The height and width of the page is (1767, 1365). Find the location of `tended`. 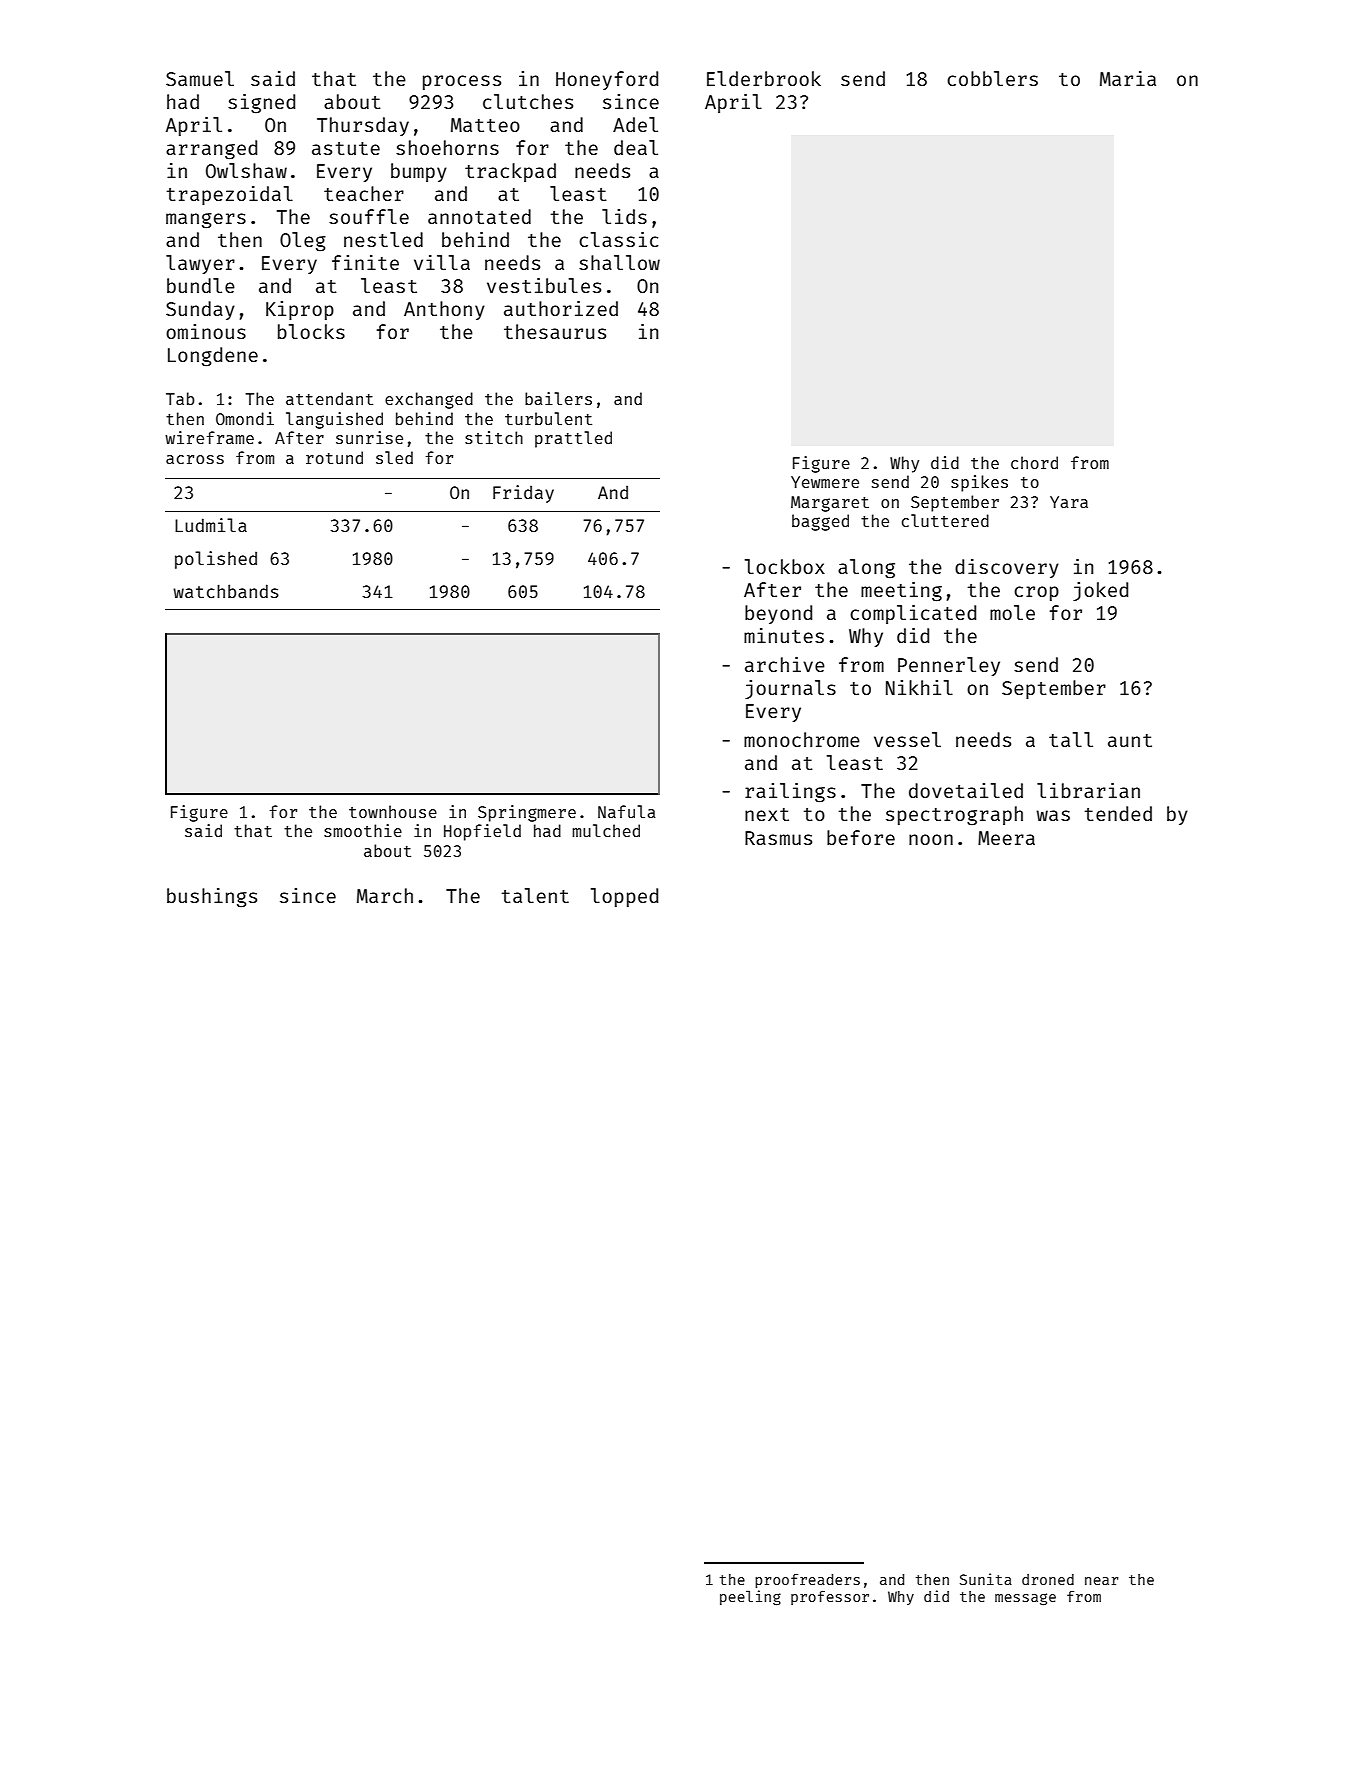

tended is located at coordinates (1118, 813).
